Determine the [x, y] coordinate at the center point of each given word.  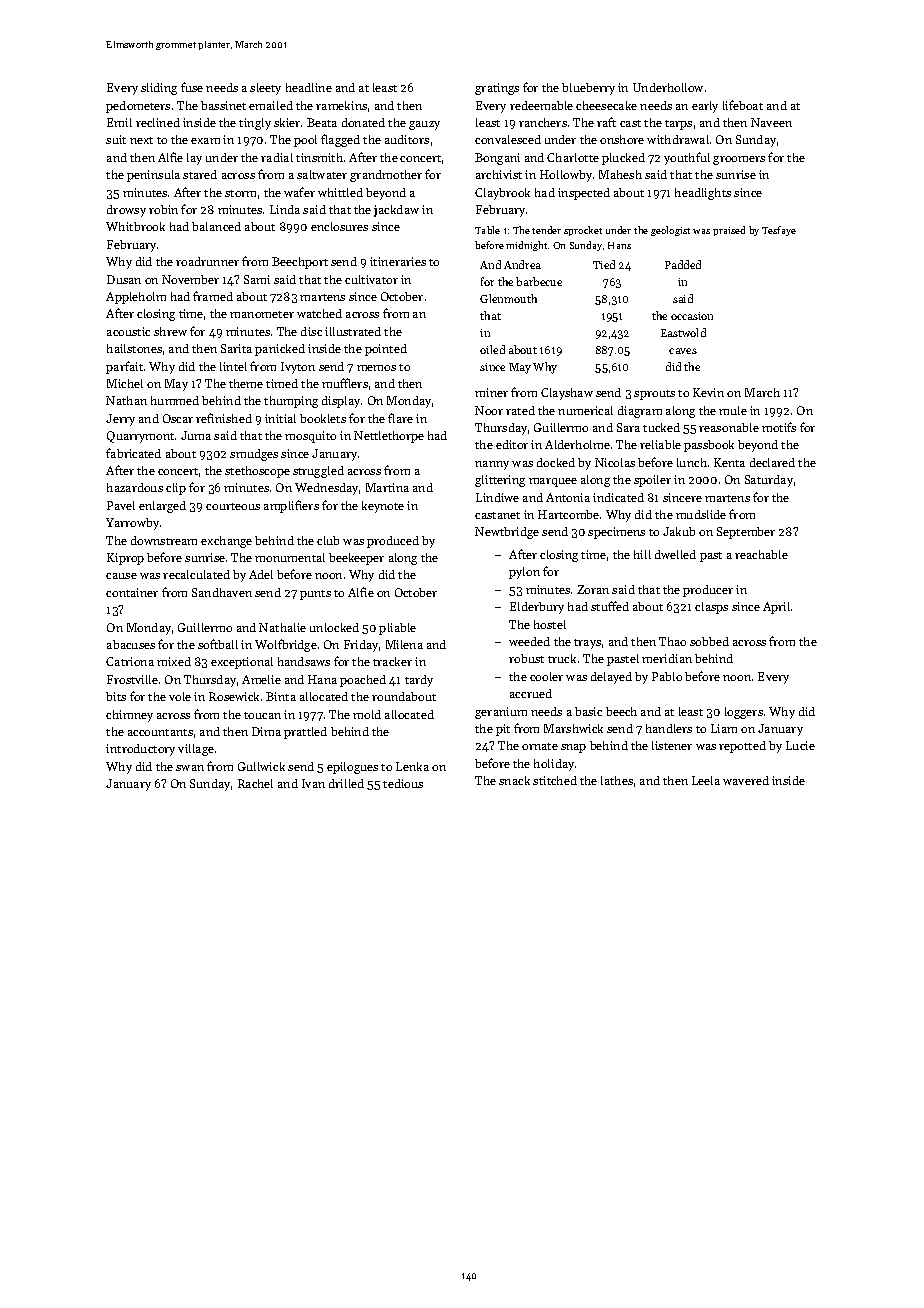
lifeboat [743, 105]
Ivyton [298, 368]
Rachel [255, 783]
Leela [706, 780]
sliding [159, 89]
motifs [779, 427]
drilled [346, 783]
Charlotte [573, 157]
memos [376, 368]
